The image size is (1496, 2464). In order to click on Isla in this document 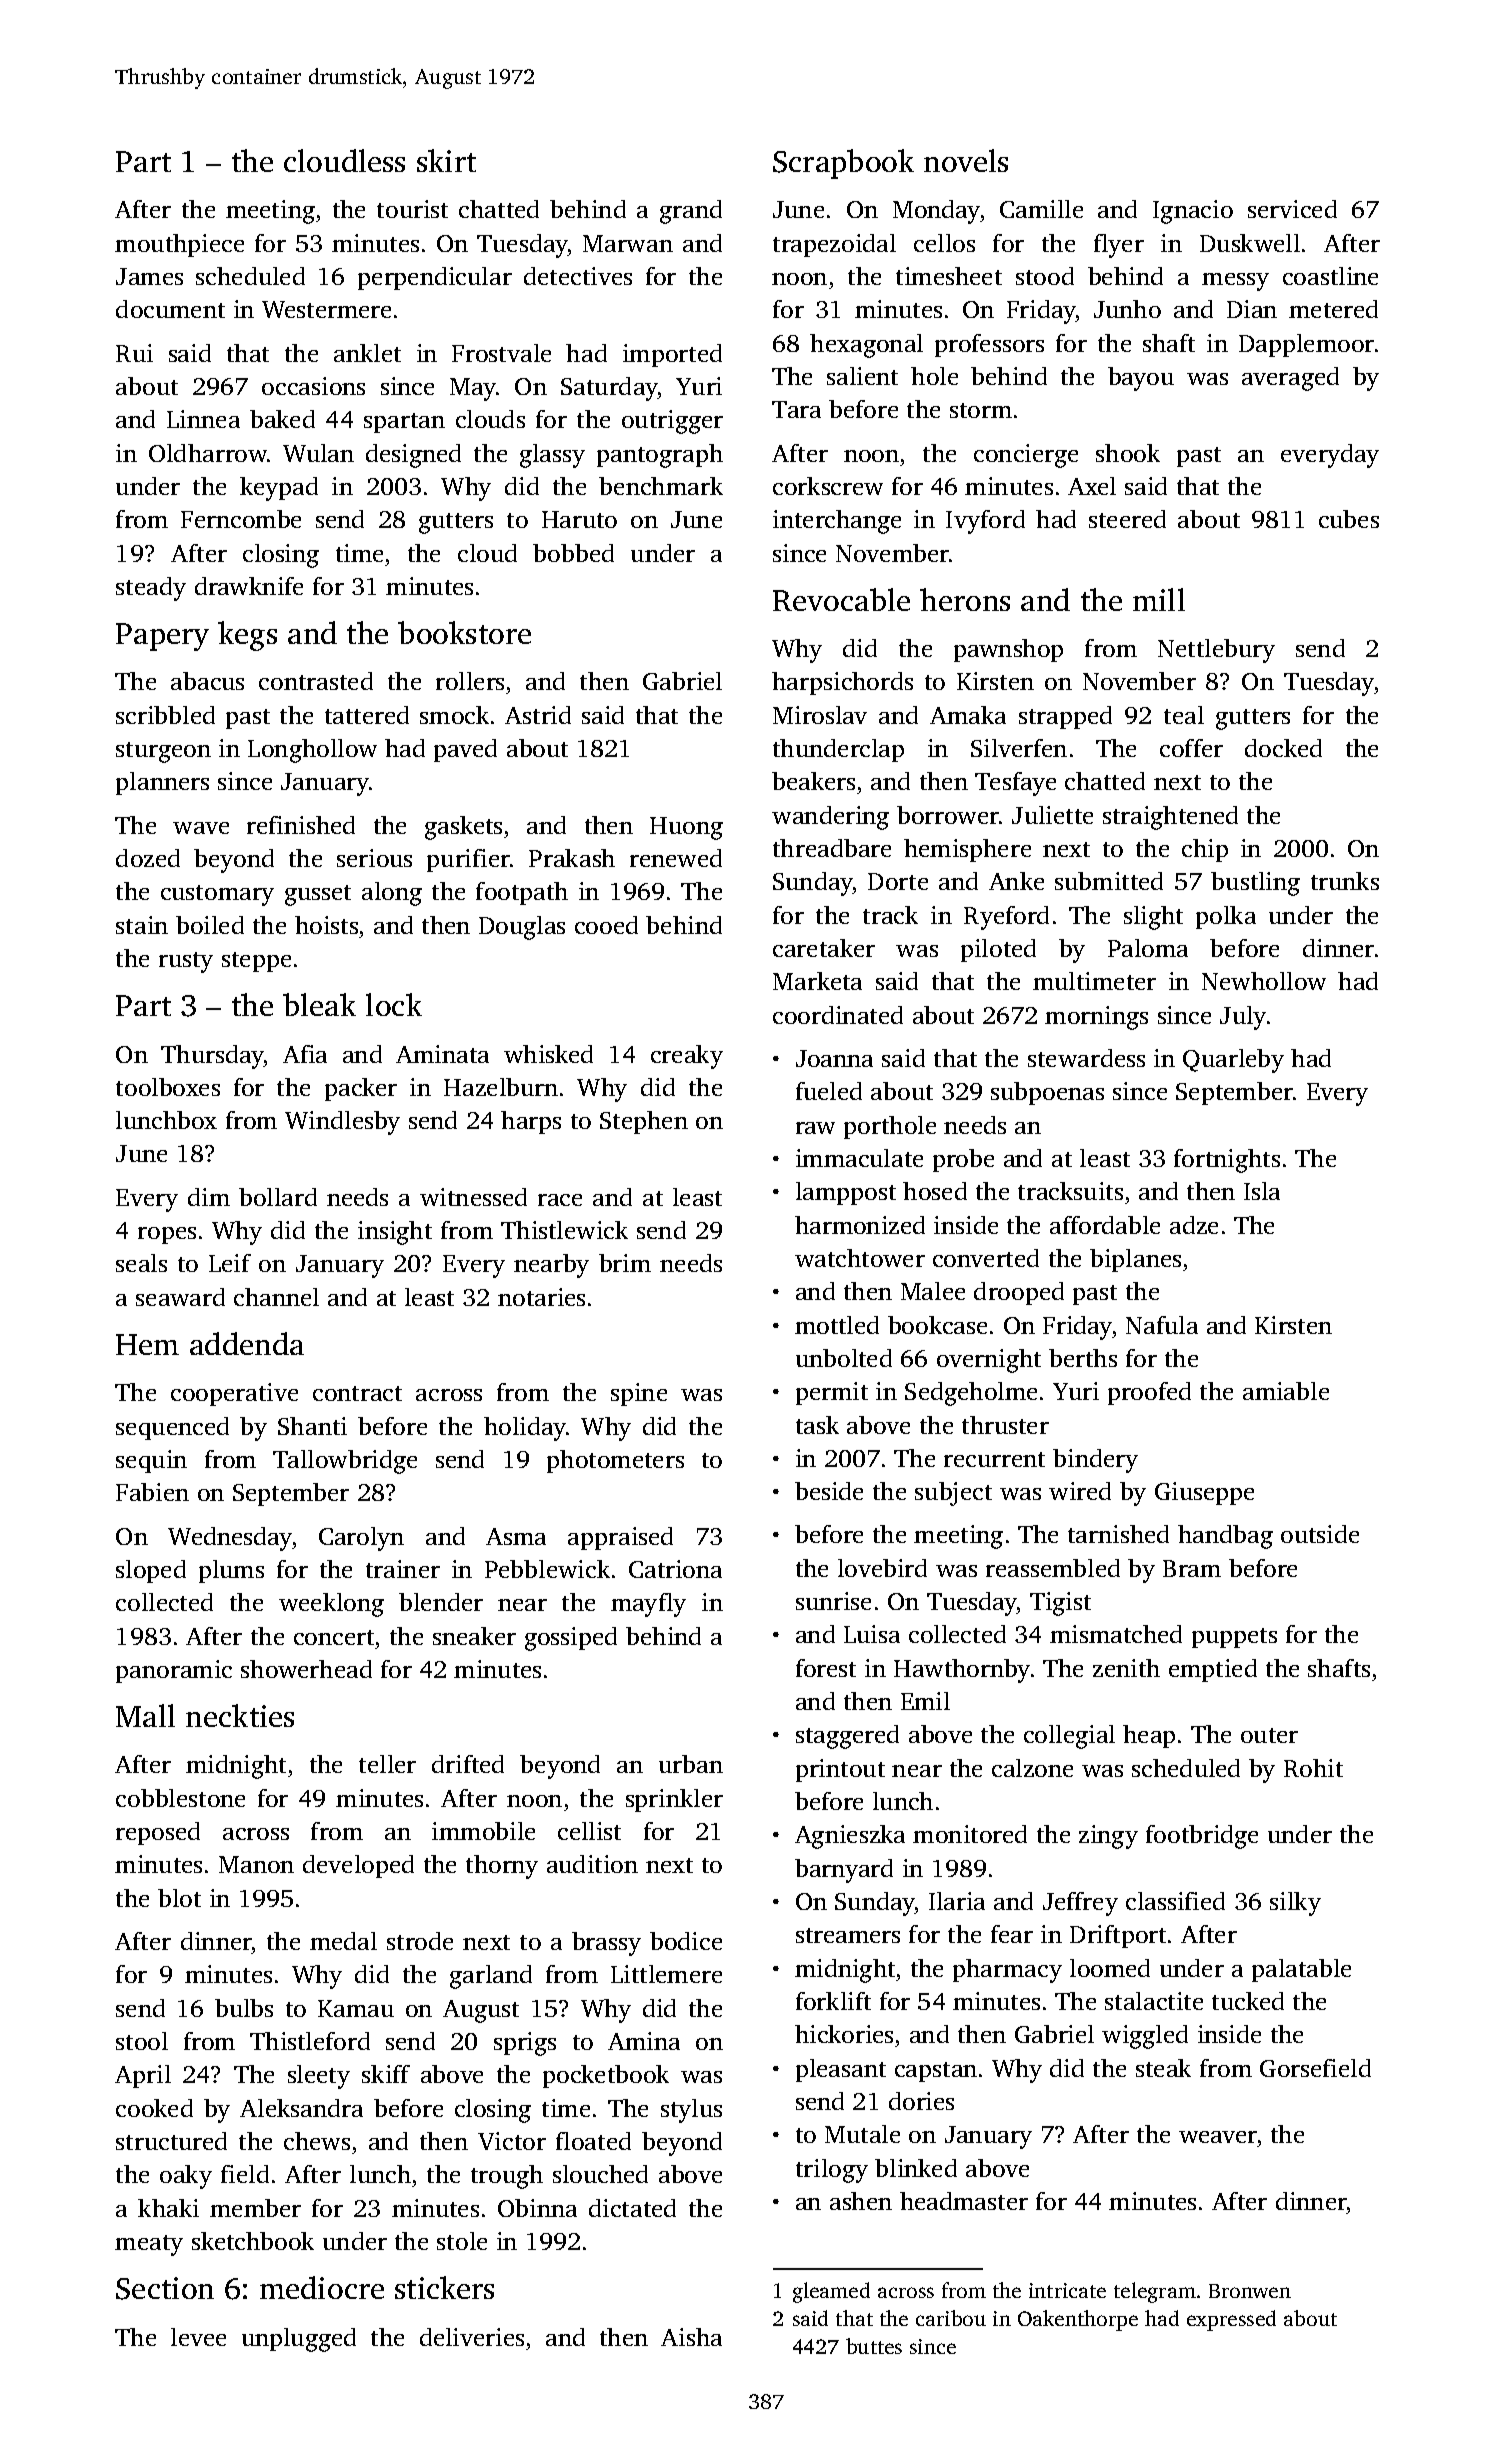, I will do `click(1262, 1191)`.
